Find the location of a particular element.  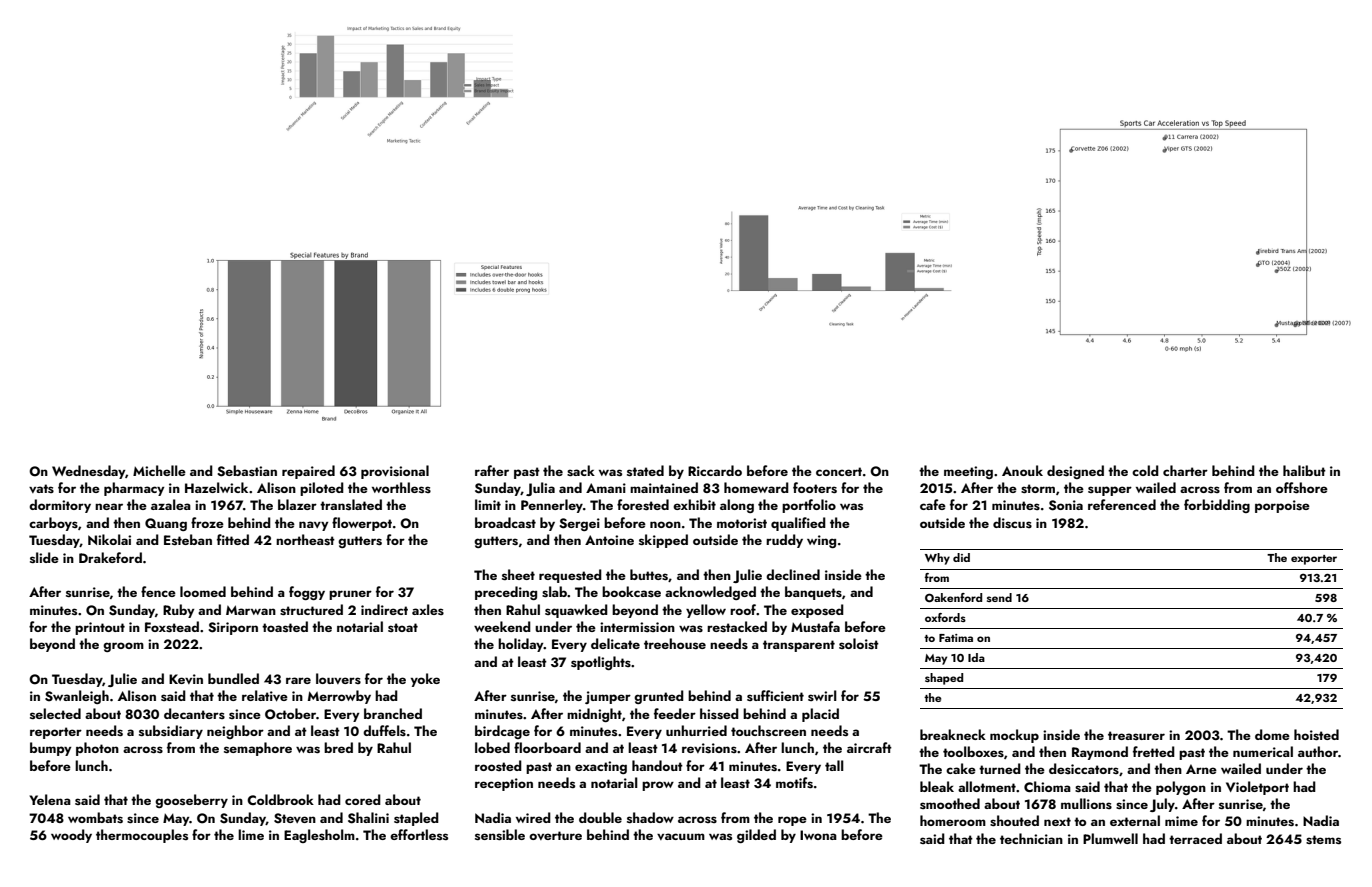

halibut is located at coordinates (1304, 470).
